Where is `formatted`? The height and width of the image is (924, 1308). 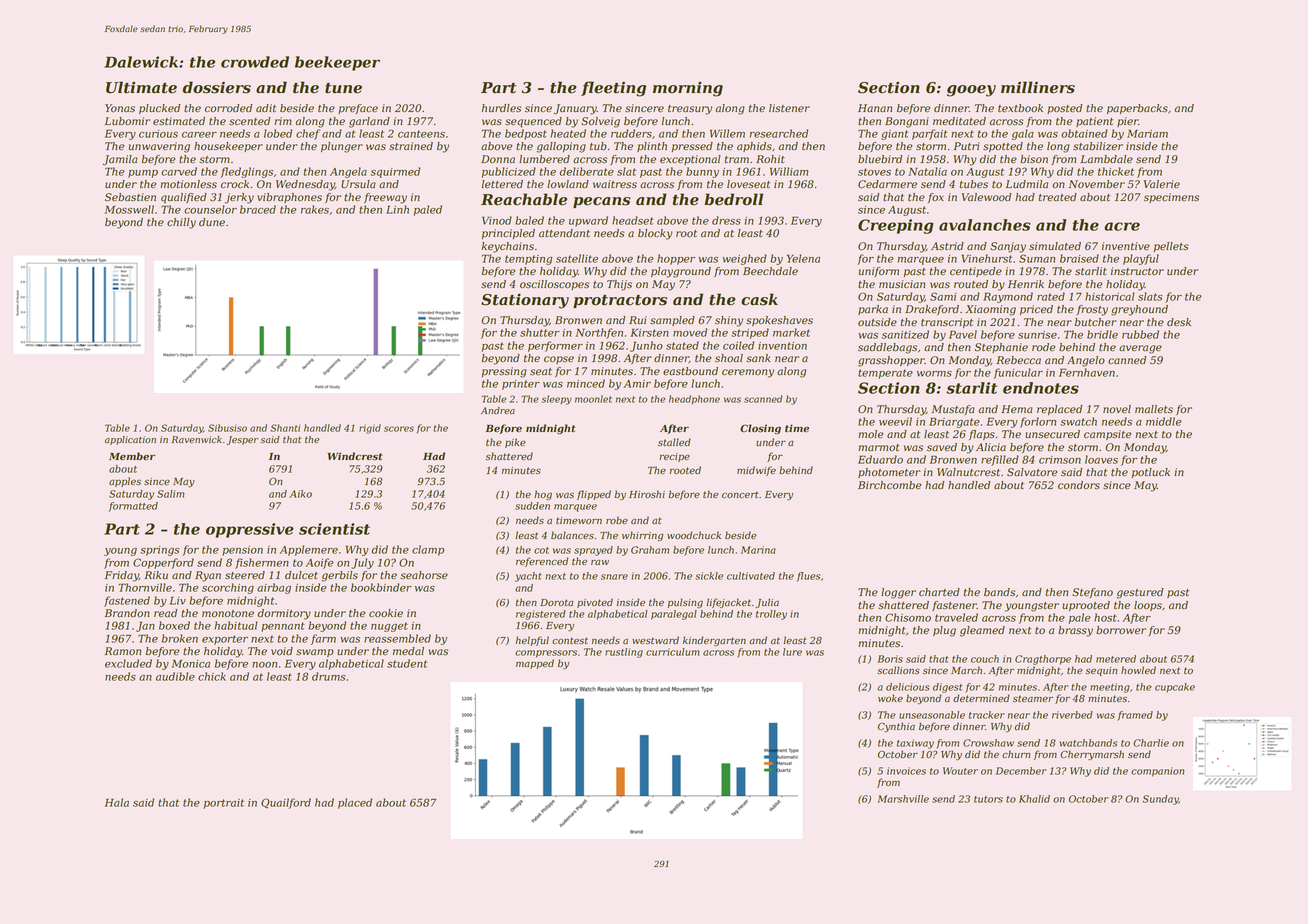 formatted is located at coordinates (133, 507).
